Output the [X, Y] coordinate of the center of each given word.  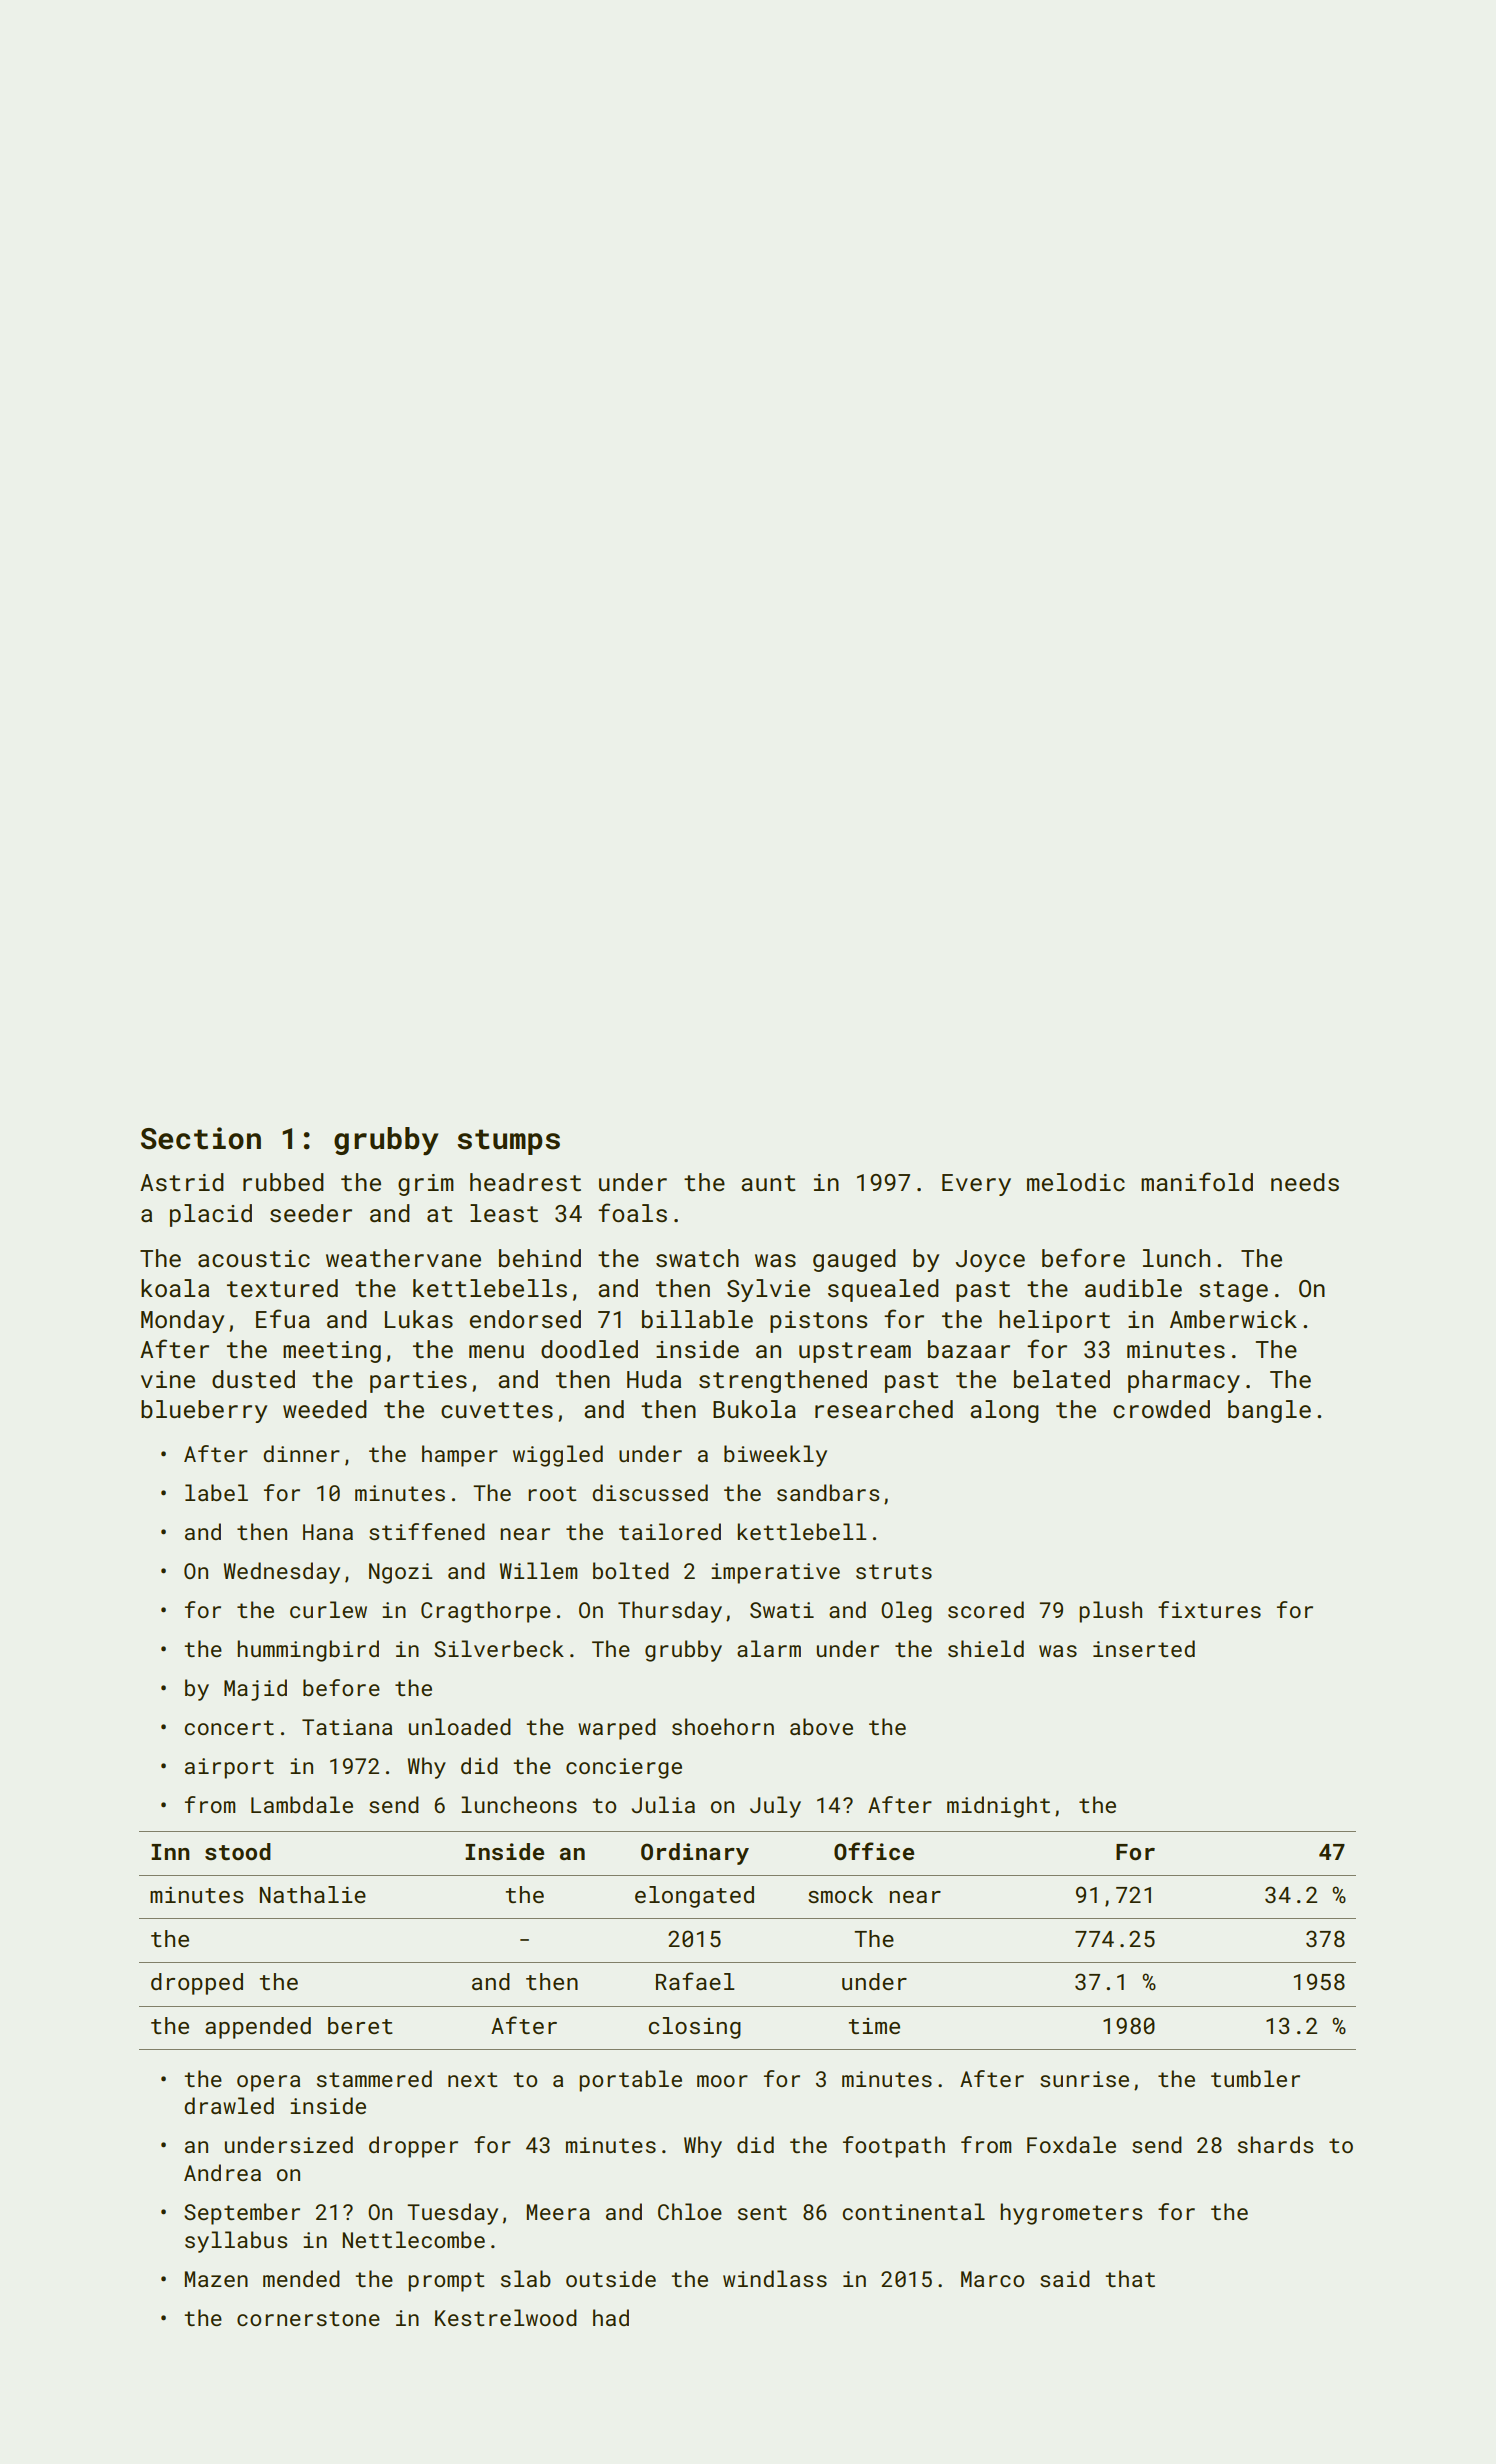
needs [1305, 1182]
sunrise [1084, 2079]
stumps [508, 1142]
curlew [328, 1609]
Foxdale [1071, 2144]
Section [201, 1138]
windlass [775, 2278]
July [775, 1807]
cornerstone [308, 2318]
